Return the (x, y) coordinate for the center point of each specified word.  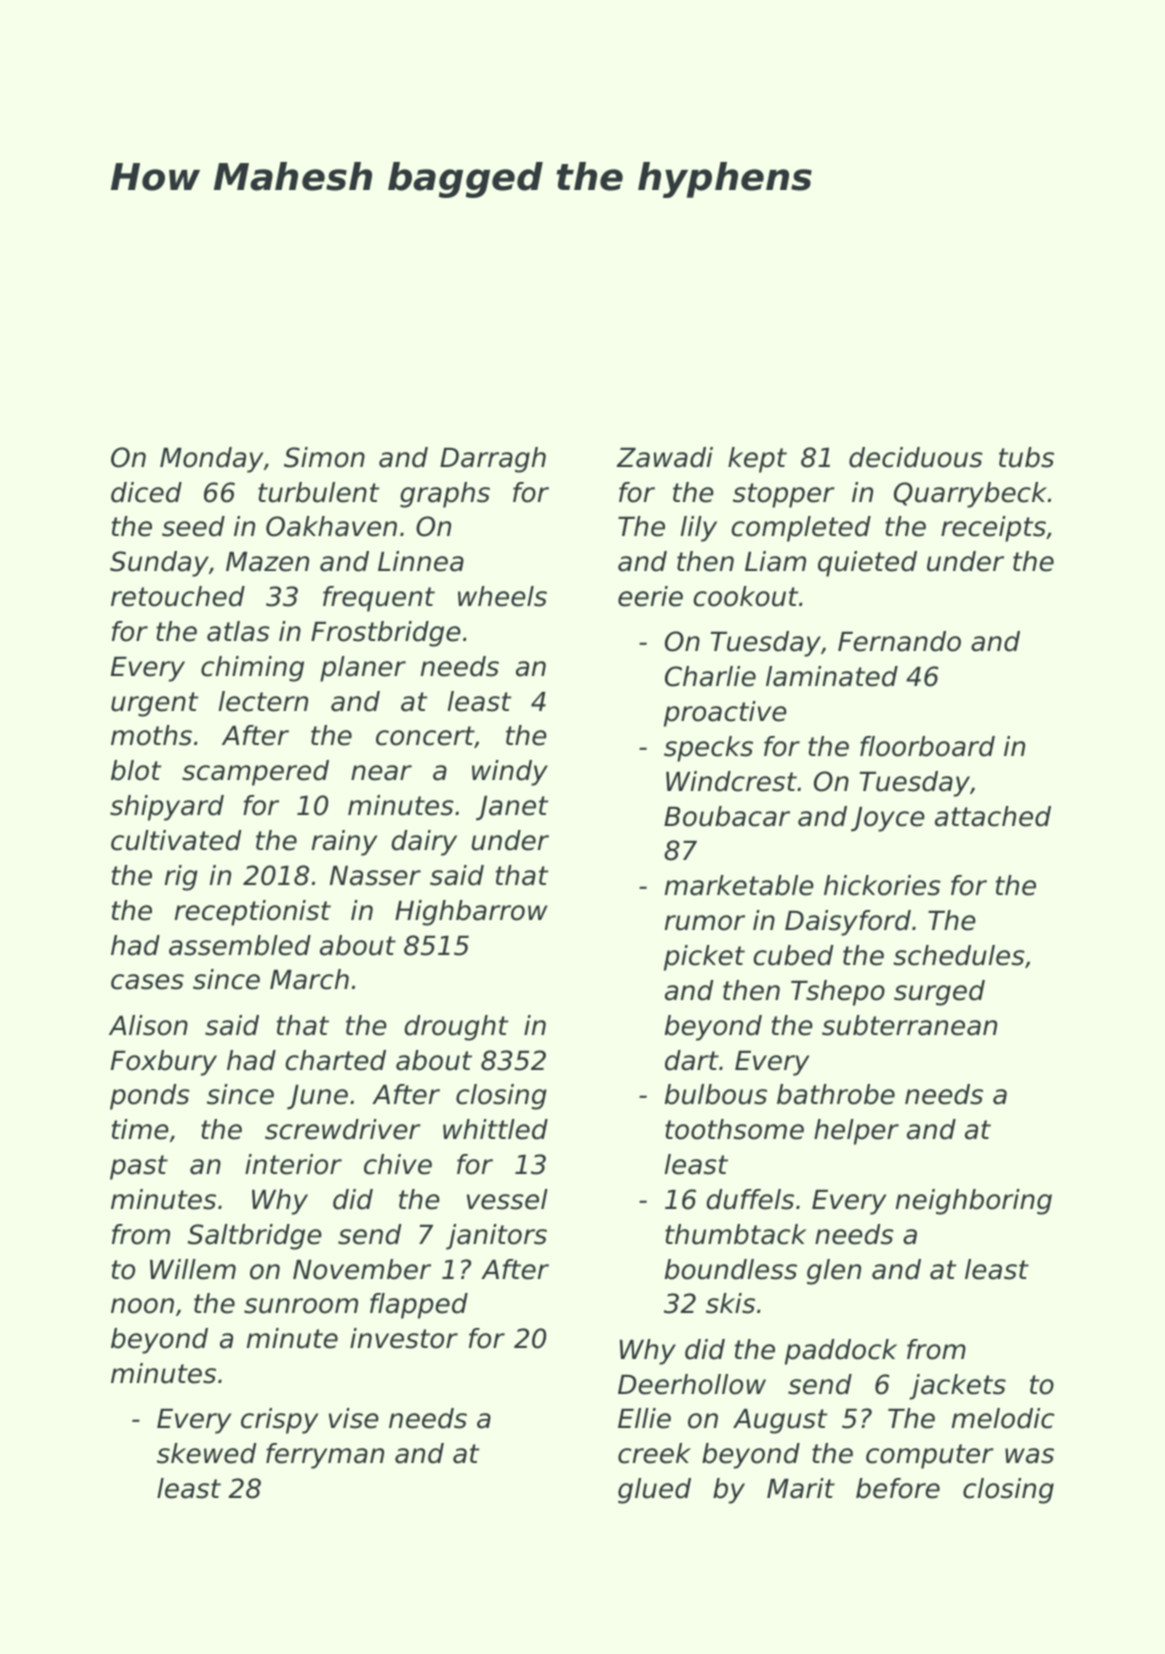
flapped (419, 1306)
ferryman (325, 1456)
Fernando (899, 641)
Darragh (493, 460)
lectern (263, 701)
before (898, 1488)
